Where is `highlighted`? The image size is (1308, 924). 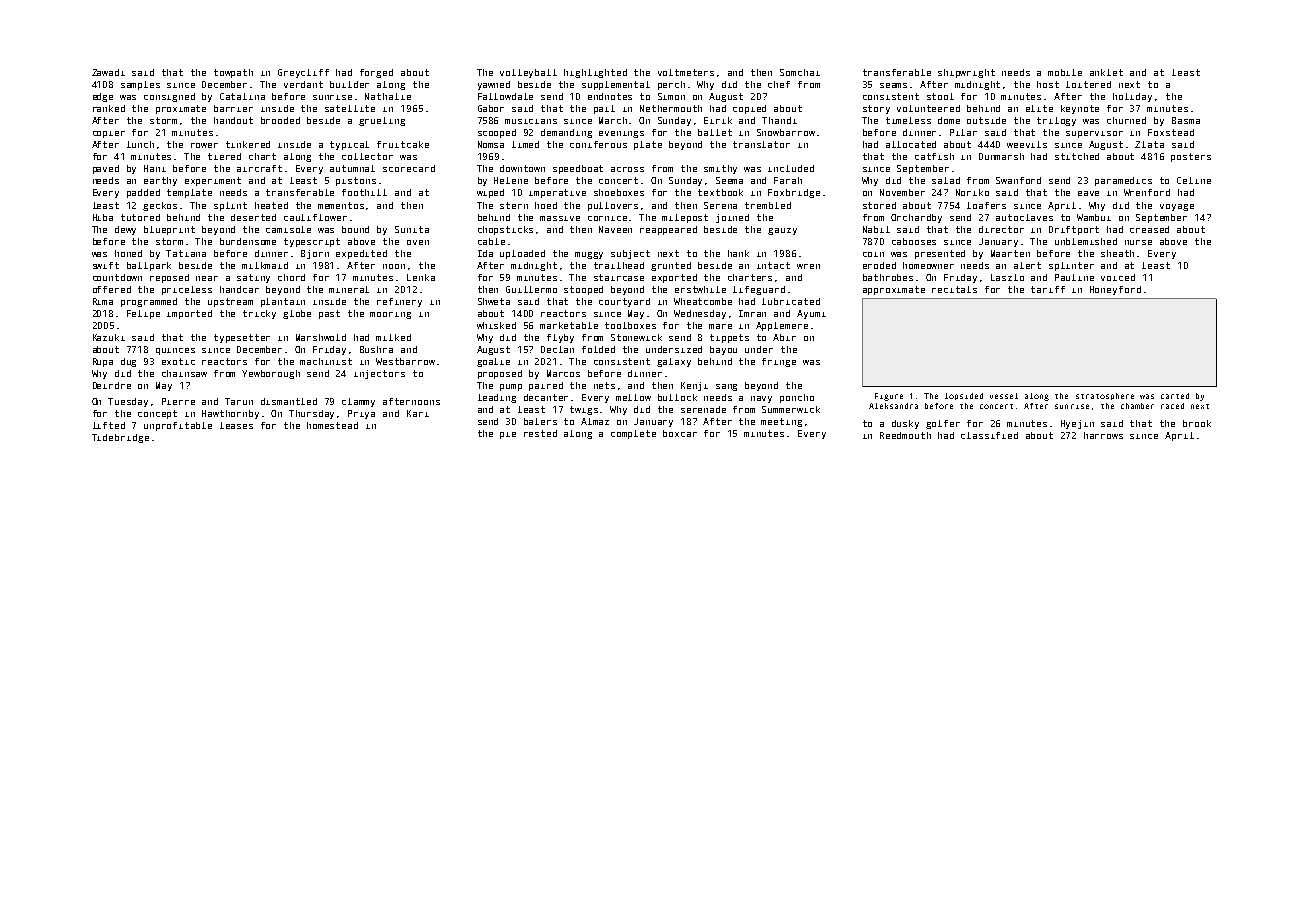 highlighted is located at coordinates (595, 73).
